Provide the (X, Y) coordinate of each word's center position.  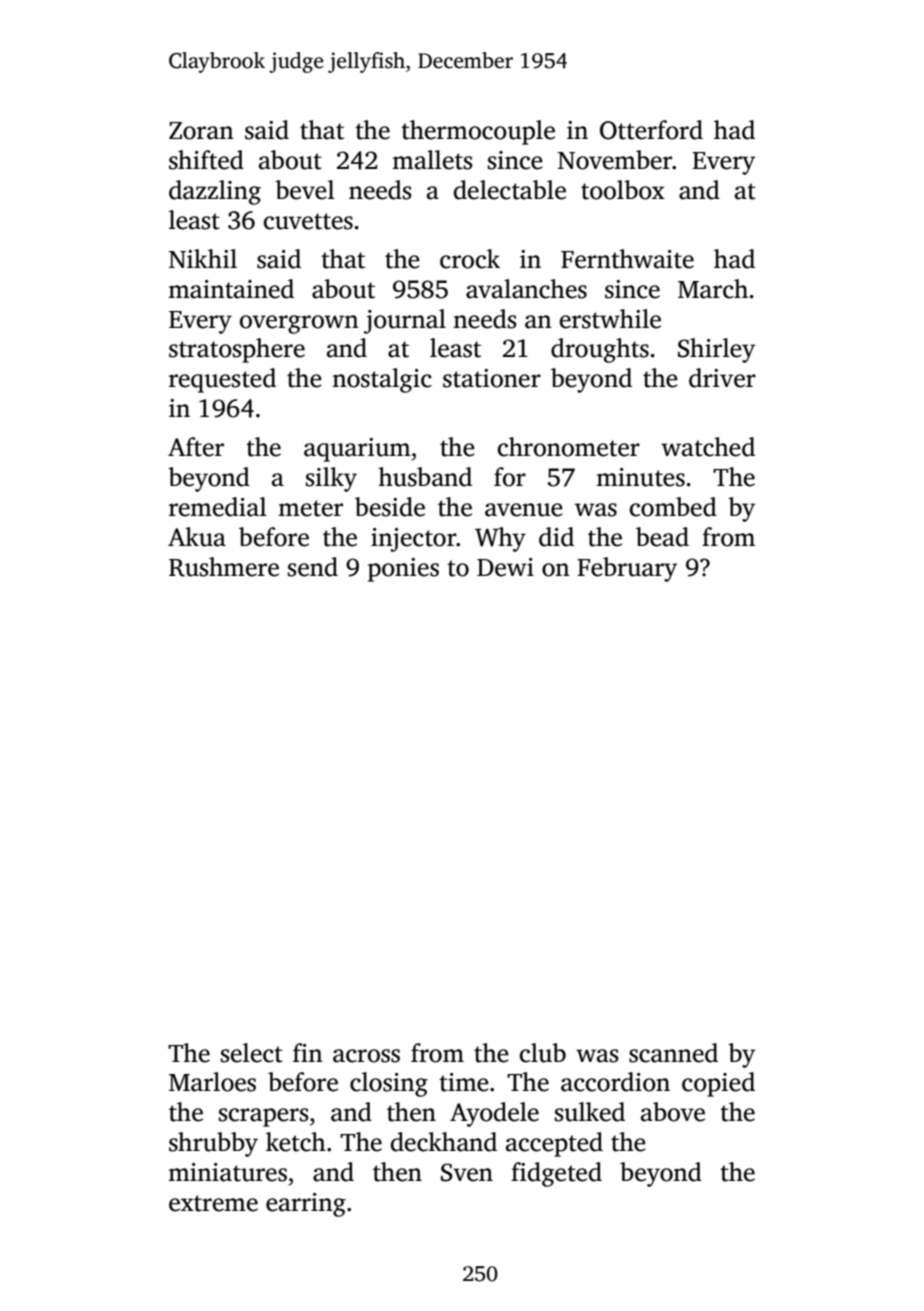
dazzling (215, 192)
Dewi (505, 567)
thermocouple (478, 132)
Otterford (651, 130)
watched (708, 447)
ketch (296, 1142)
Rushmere (224, 567)
